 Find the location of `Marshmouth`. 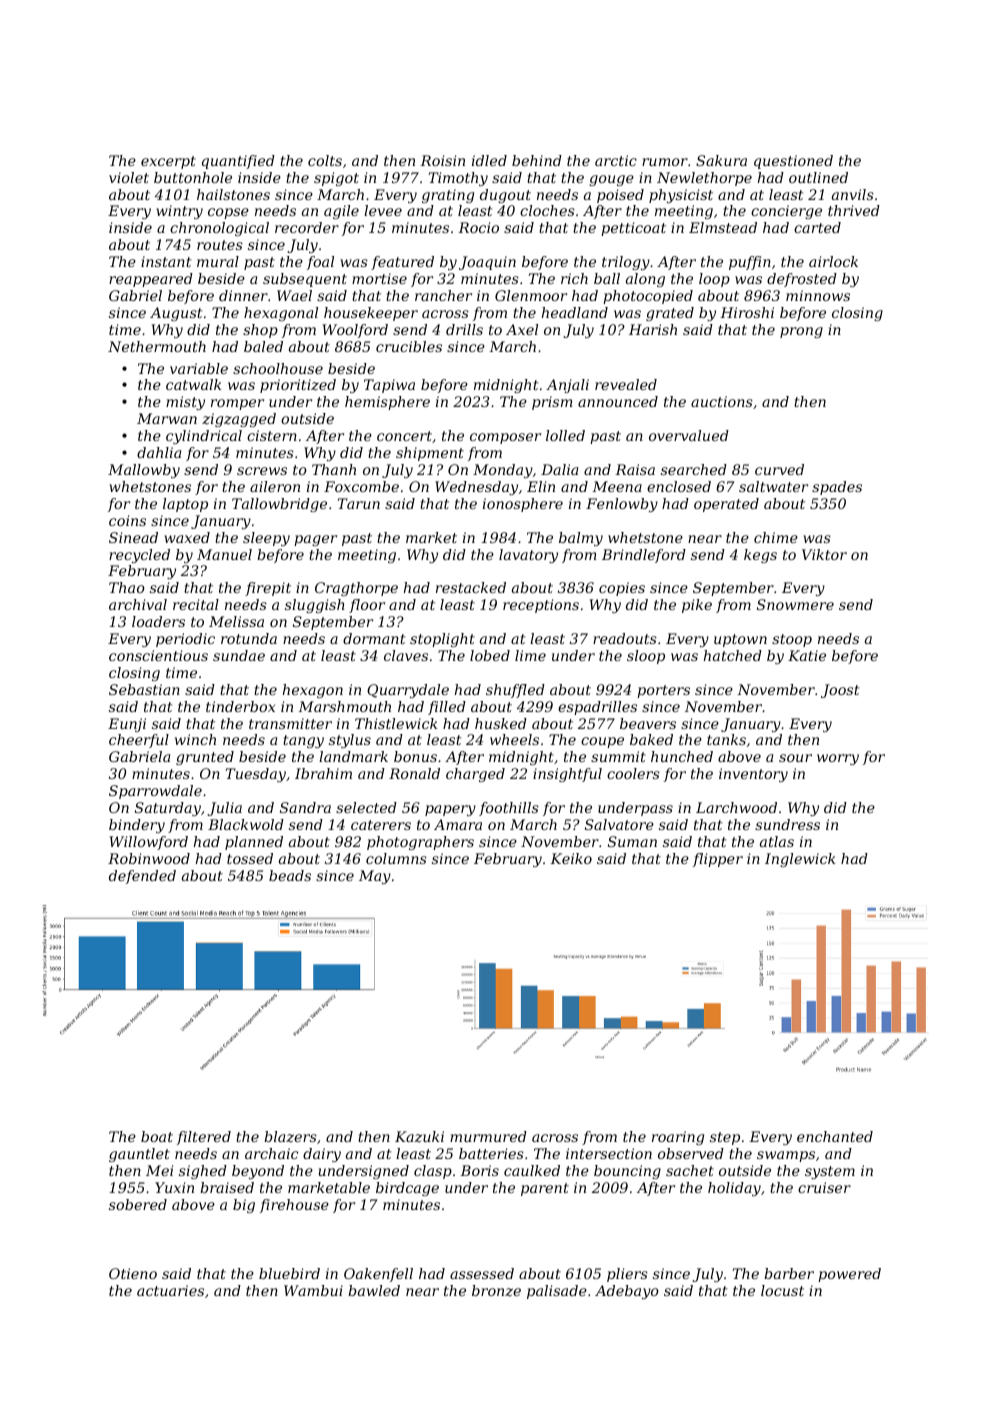

Marshmouth is located at coordinates (344, 706).
